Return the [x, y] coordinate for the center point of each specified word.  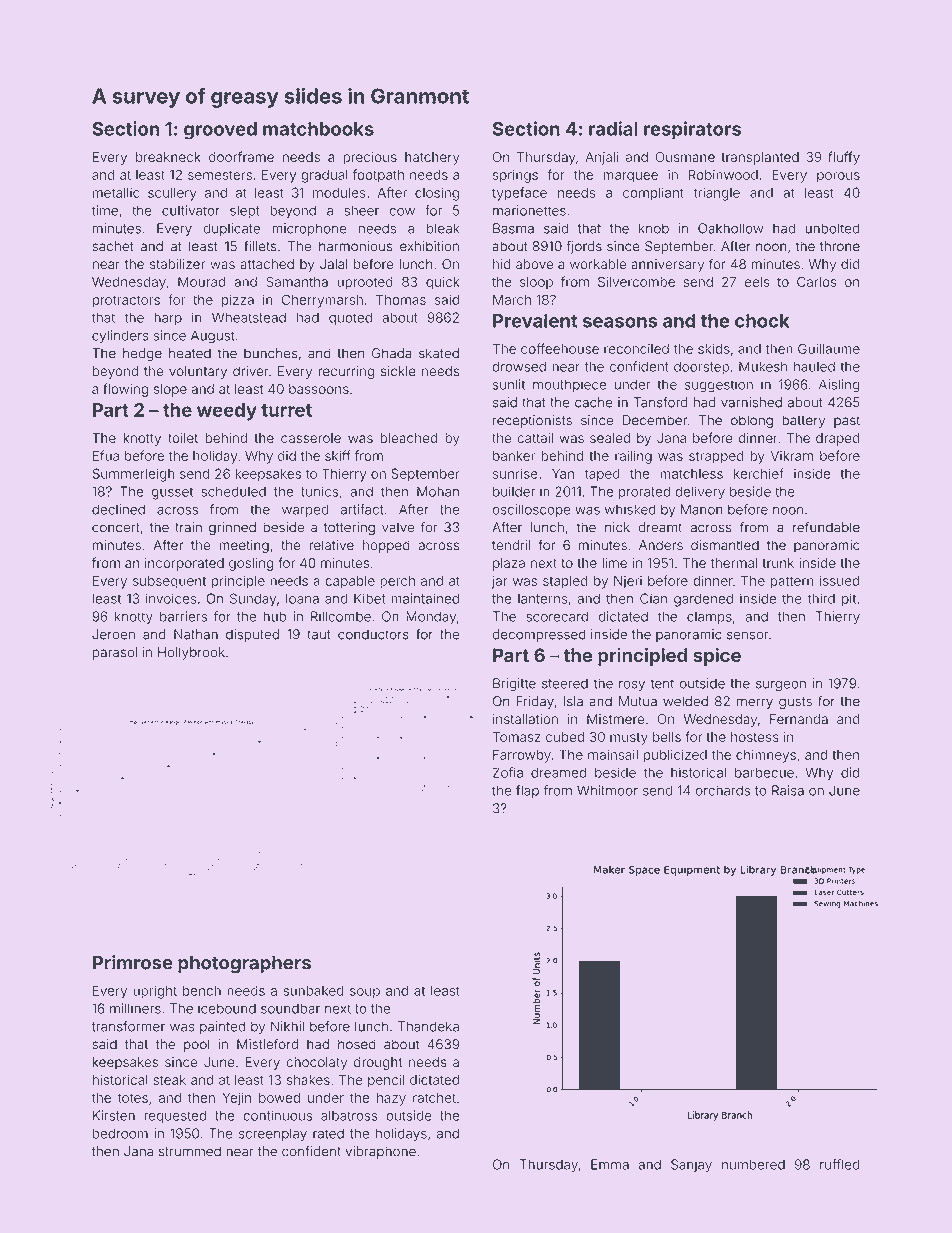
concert [116, 528]
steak [169, 1080]
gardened [703, 600]
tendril [511, 545]
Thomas [401, 299]
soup [365, 993]
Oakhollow [731, 228]
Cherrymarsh [322, 301]
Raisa [788, 790]
